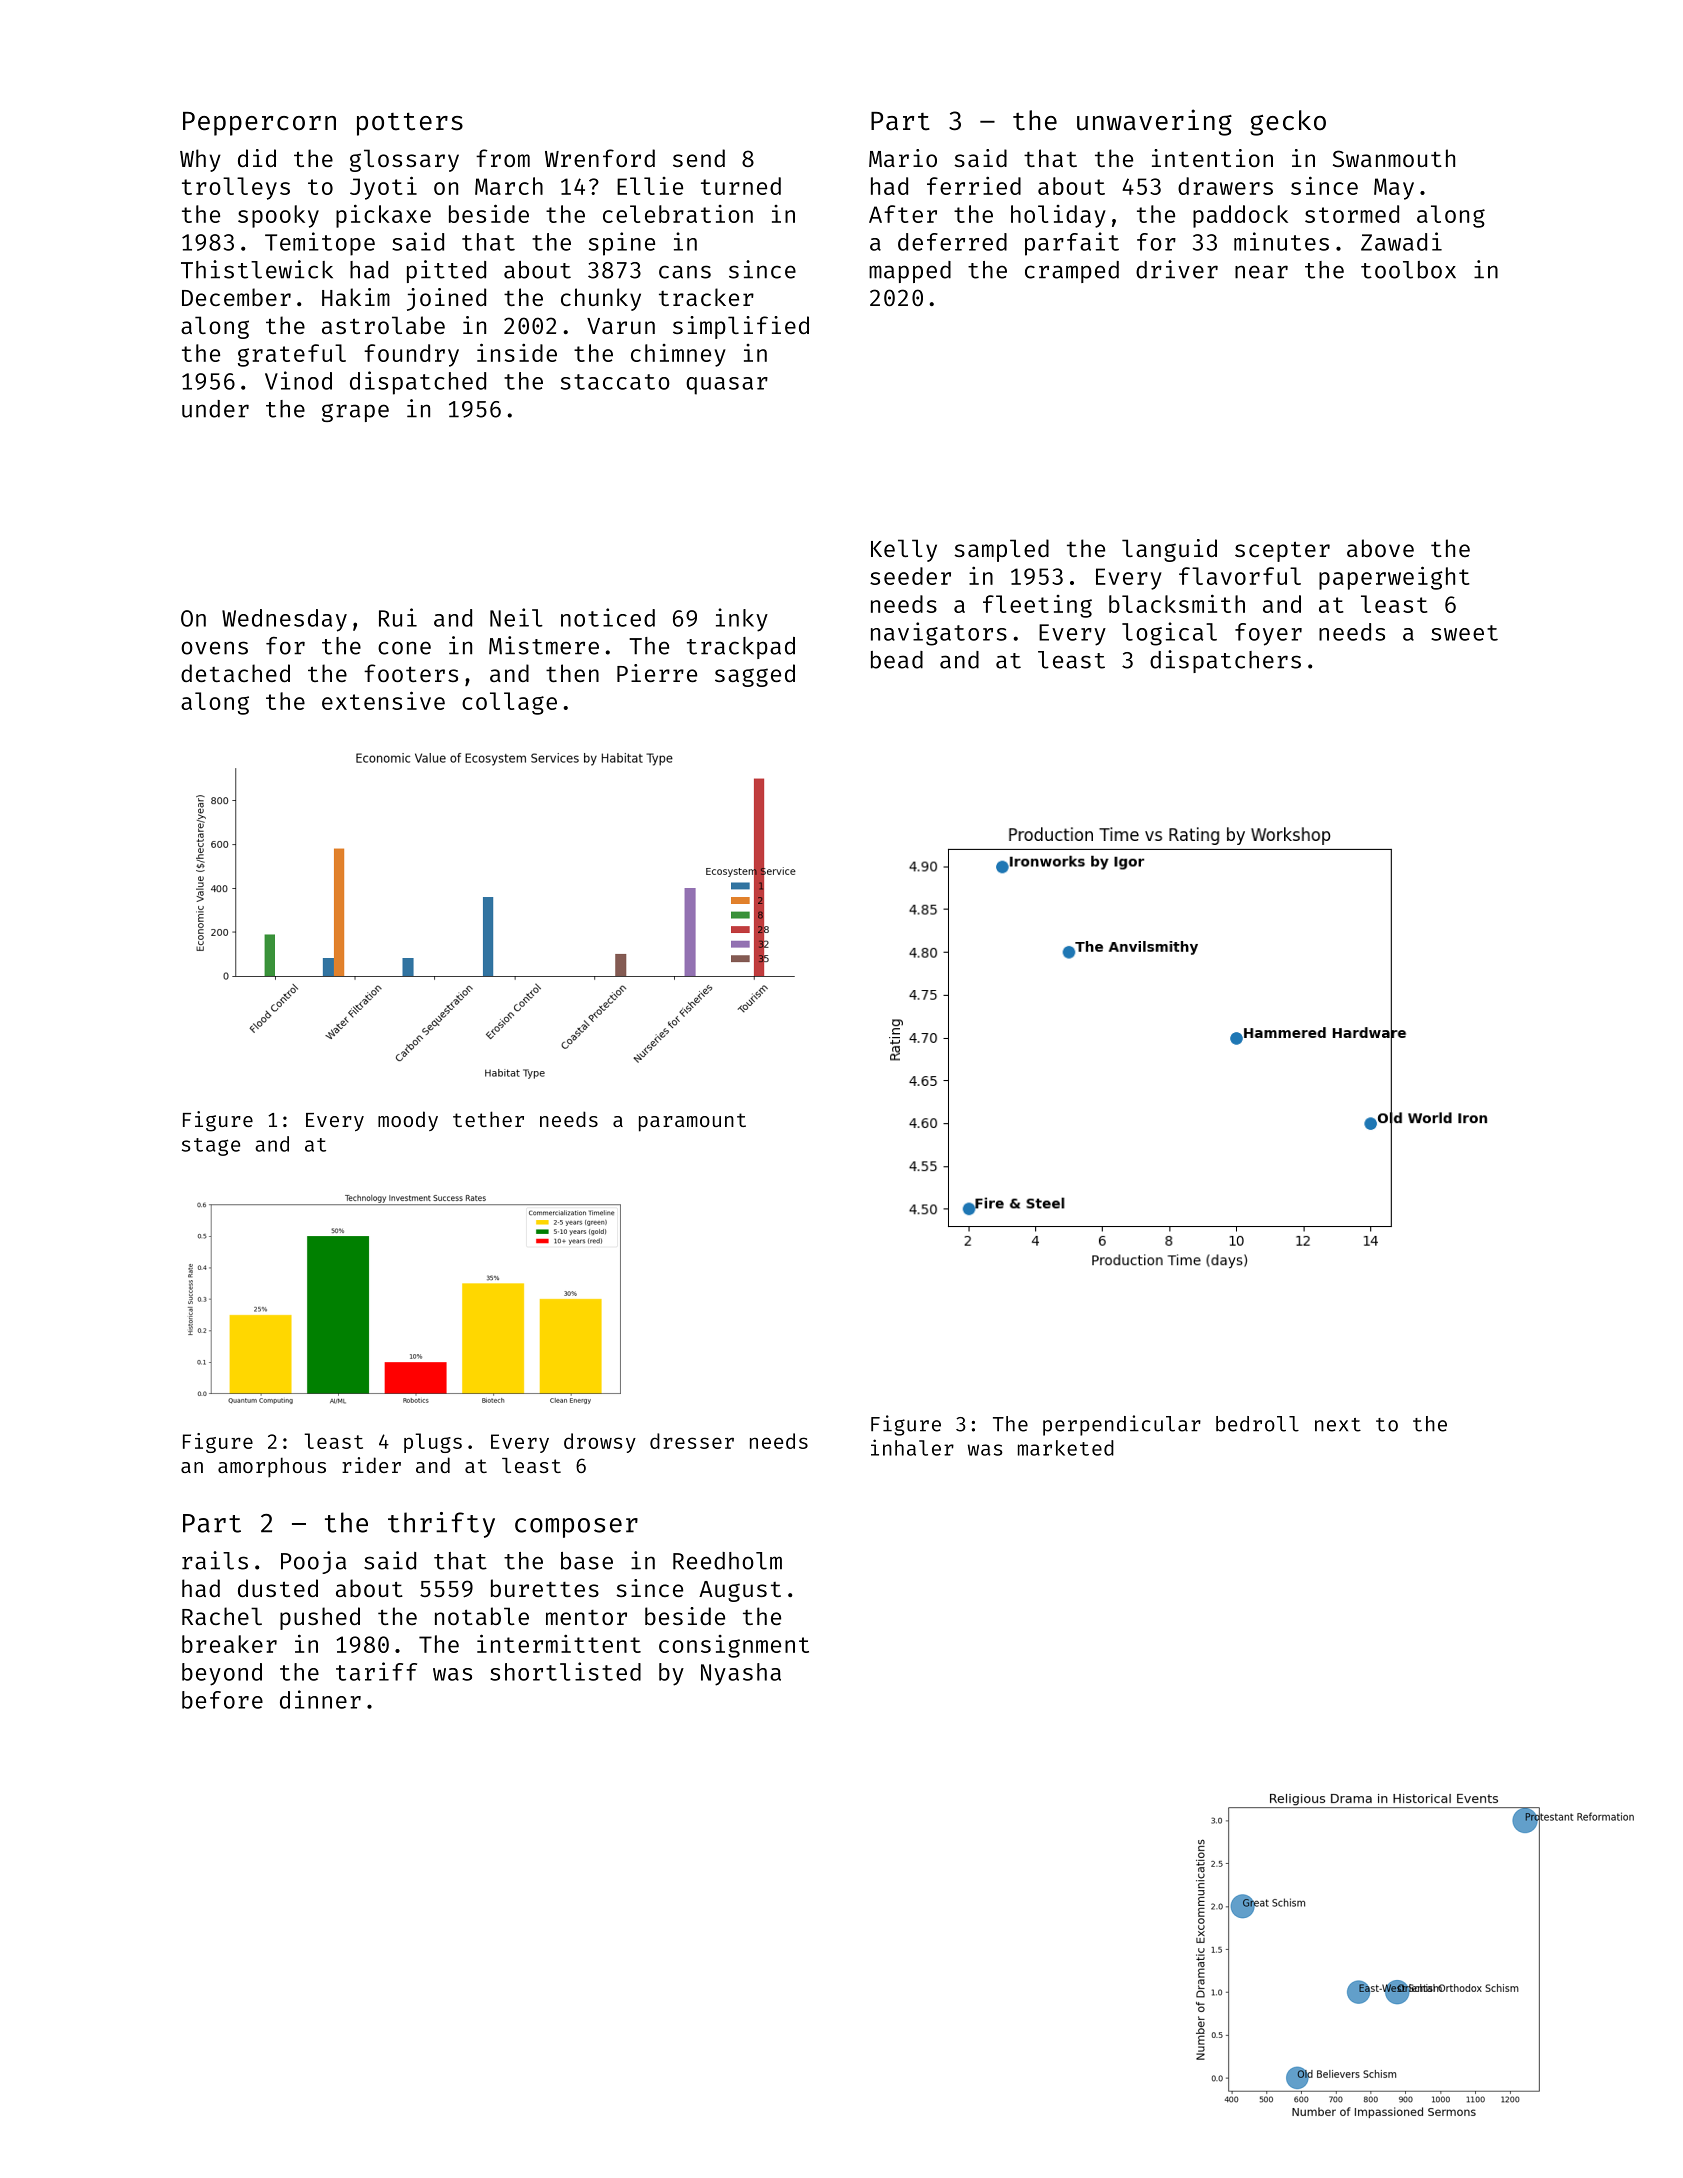 The height and width of the screenshot is (2178, 1683). I want to click on pushed, so click(320, 1618).
